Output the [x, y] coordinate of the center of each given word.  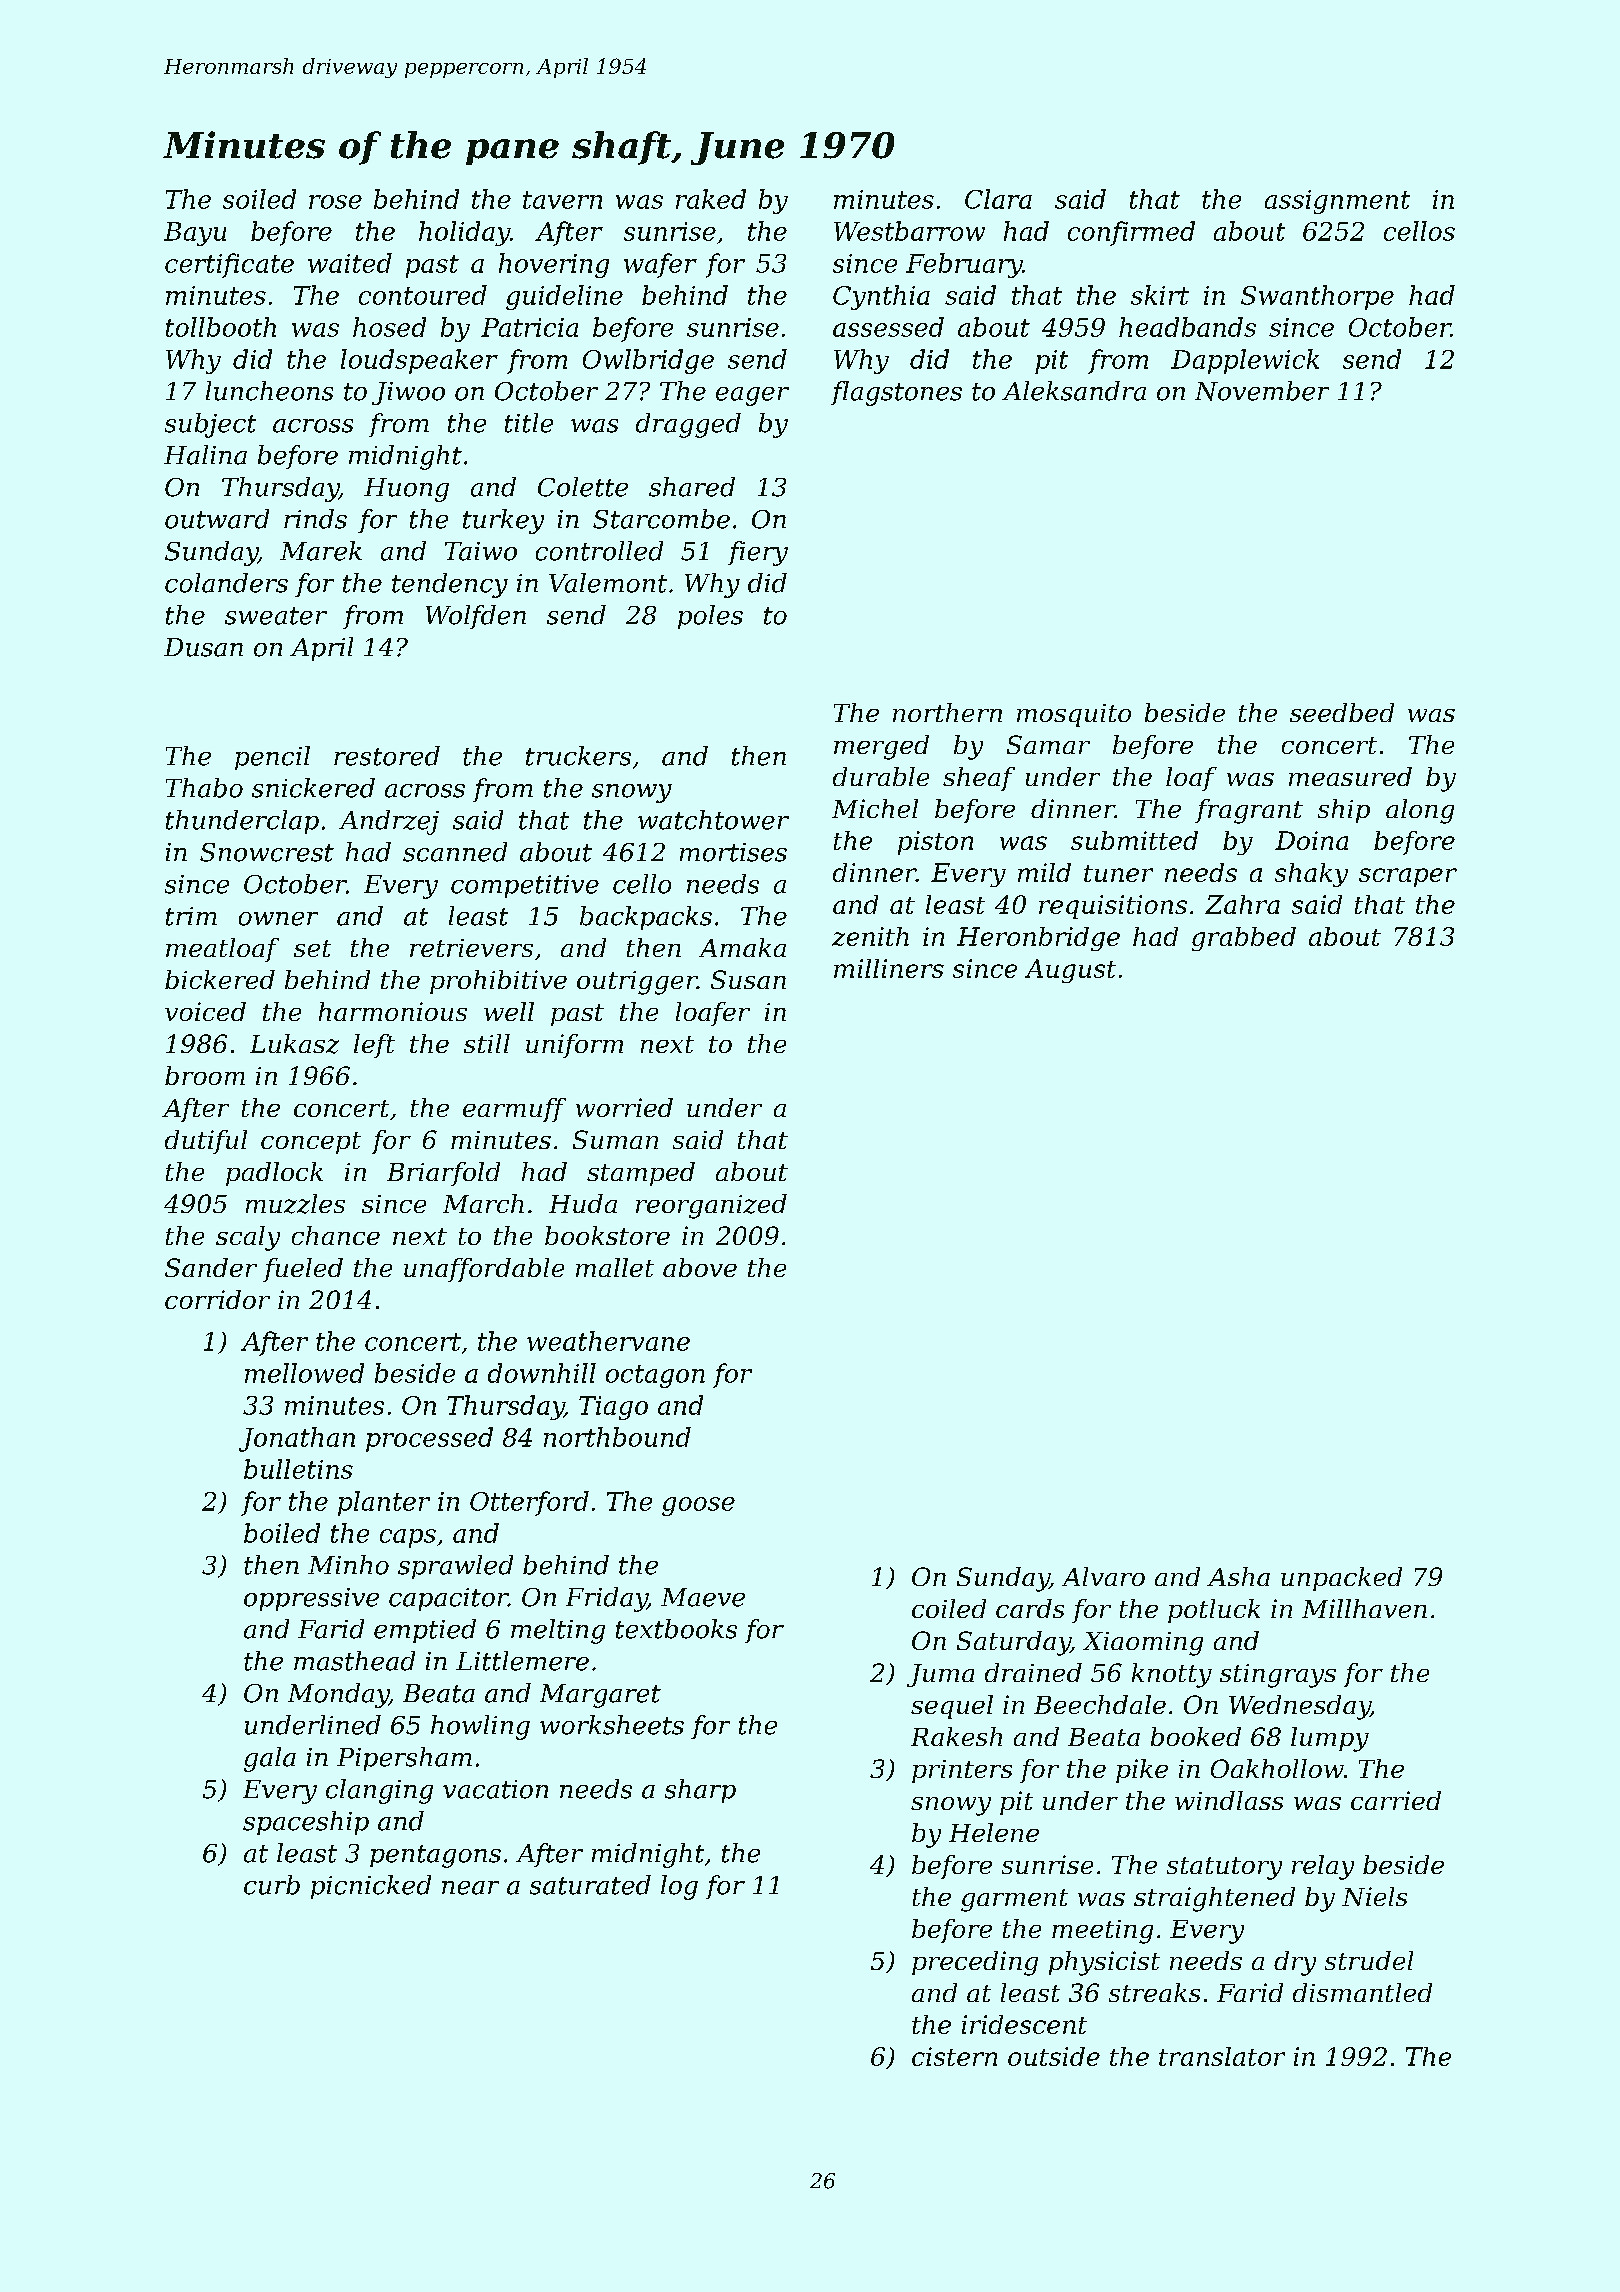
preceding [975, 1963]
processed [429, 1439]
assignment [1337, 202]
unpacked [1341, 1579]
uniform [574, 1046]
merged [881, 747]
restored [387, 756]
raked [711, 199]
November [1262, 391]
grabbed [1244, 939]
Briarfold [443, 1174]
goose [698, 1506]
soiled [259, 199]
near [470, 1888]
